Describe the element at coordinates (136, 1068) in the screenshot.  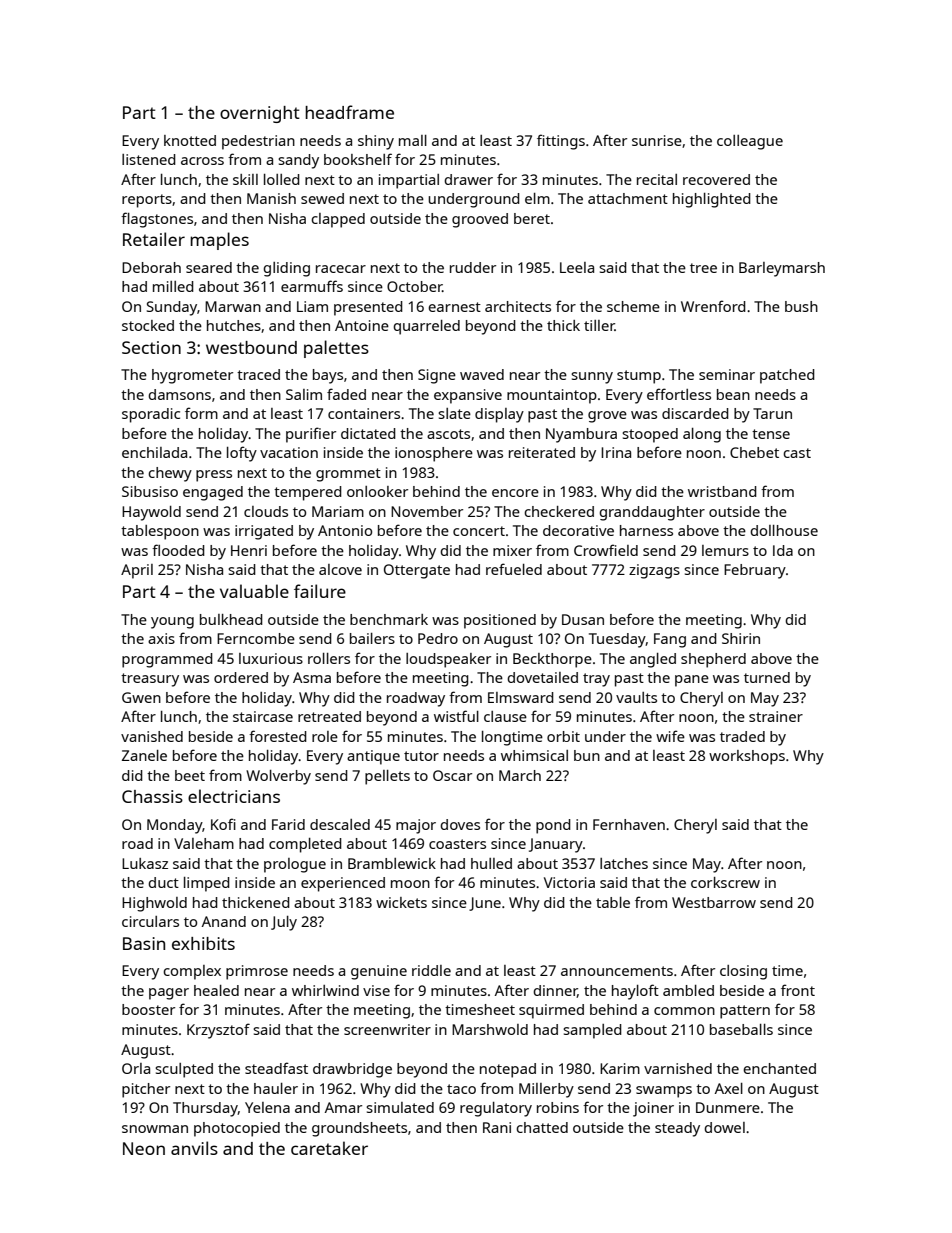
I see `Orla` at that location.
